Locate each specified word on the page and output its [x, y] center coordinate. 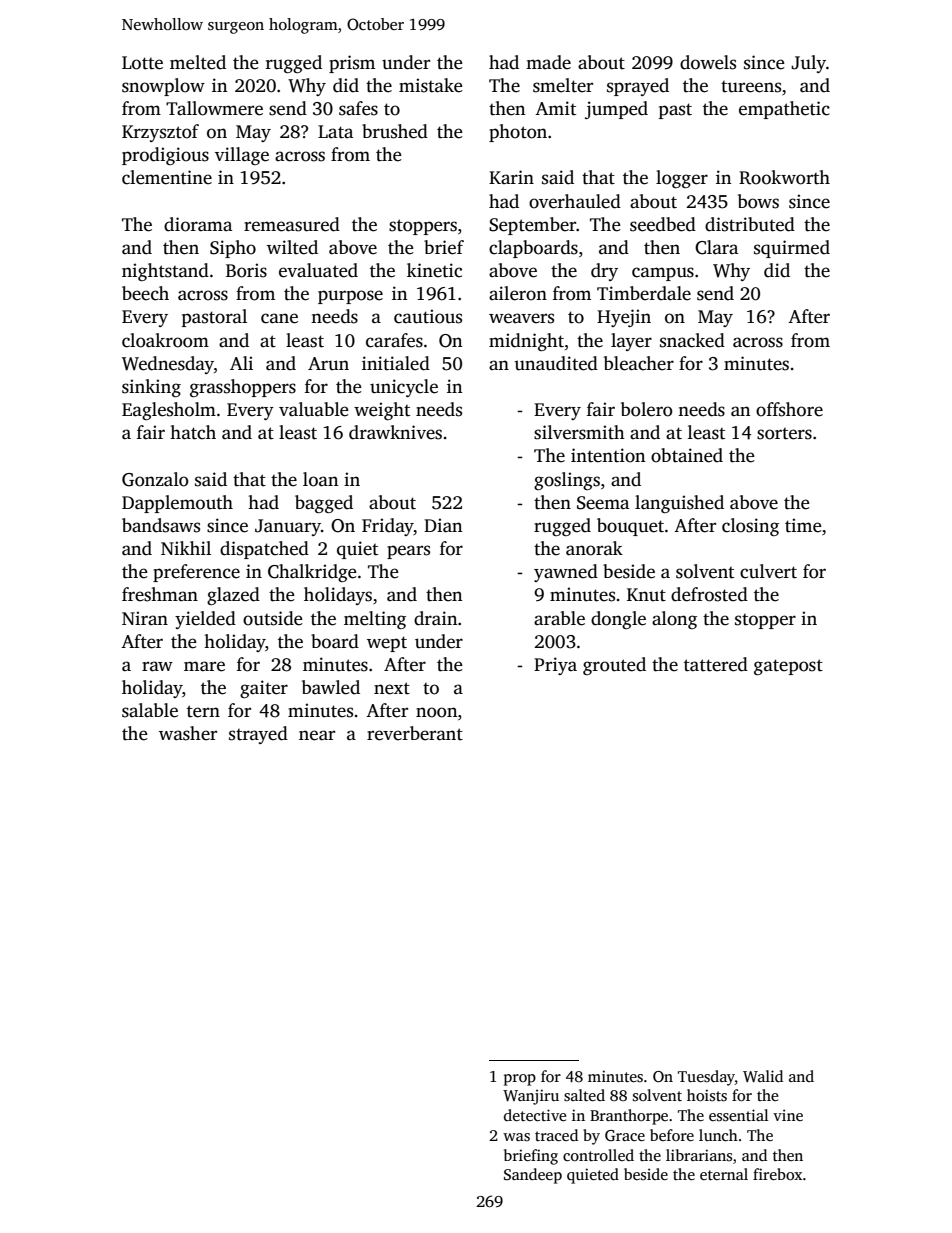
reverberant [415, 733]
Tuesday [706, 1078]
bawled [331, 687]
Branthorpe [629, 1117]
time [803, 525]
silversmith [579, 432]
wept [387, 644]
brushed [395, 131]
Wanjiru [531, 1097]
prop [520, 1080]
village [242, 156]
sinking [151, 388]
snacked [692, 340]
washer [188, 733]
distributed [750, 224]
